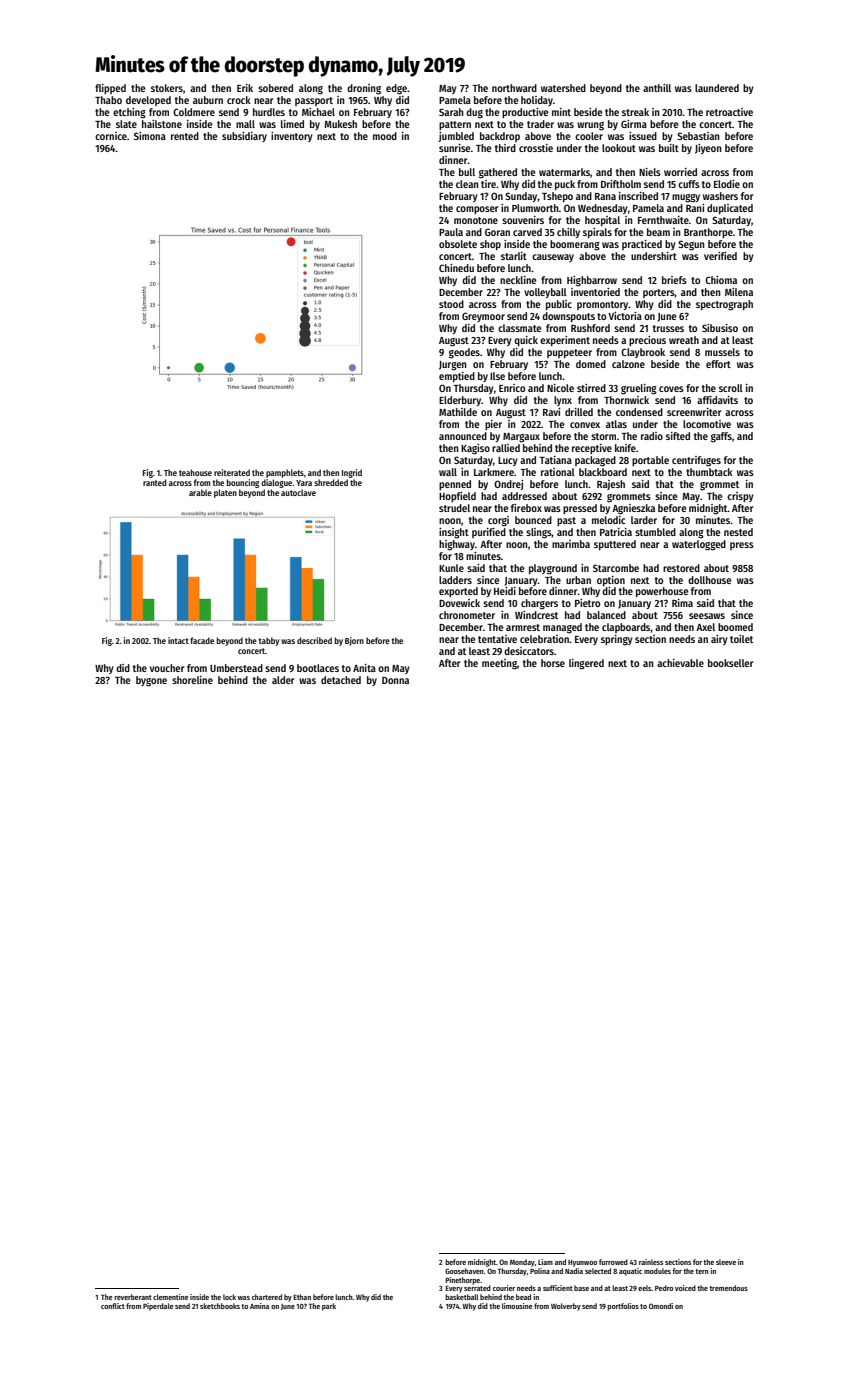 The width and height of the screenshot is (849, 1400). I want to click on Milena, so click(739, 292).
